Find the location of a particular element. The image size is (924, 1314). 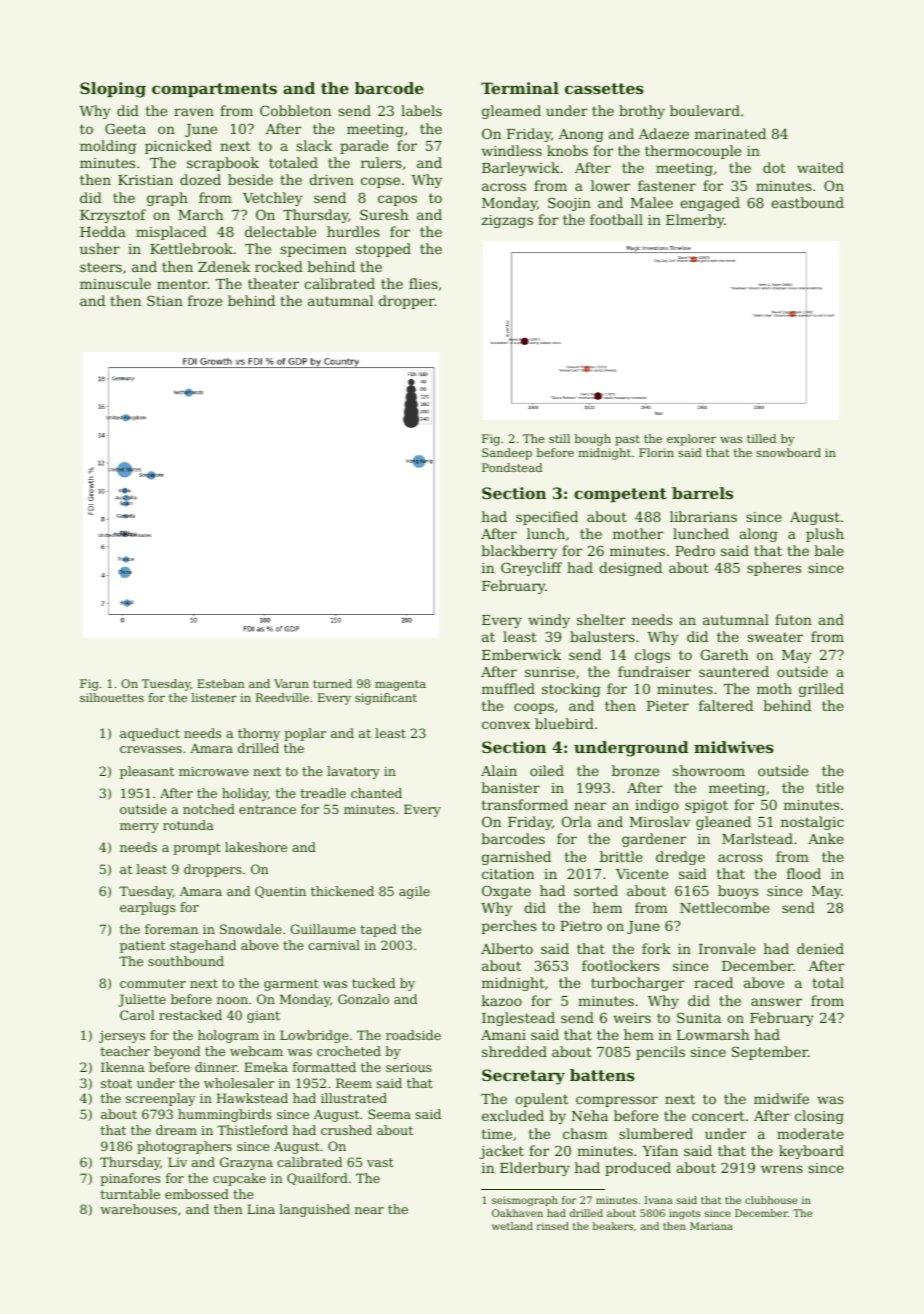

Terminal is located at coordinates (520, 88).
